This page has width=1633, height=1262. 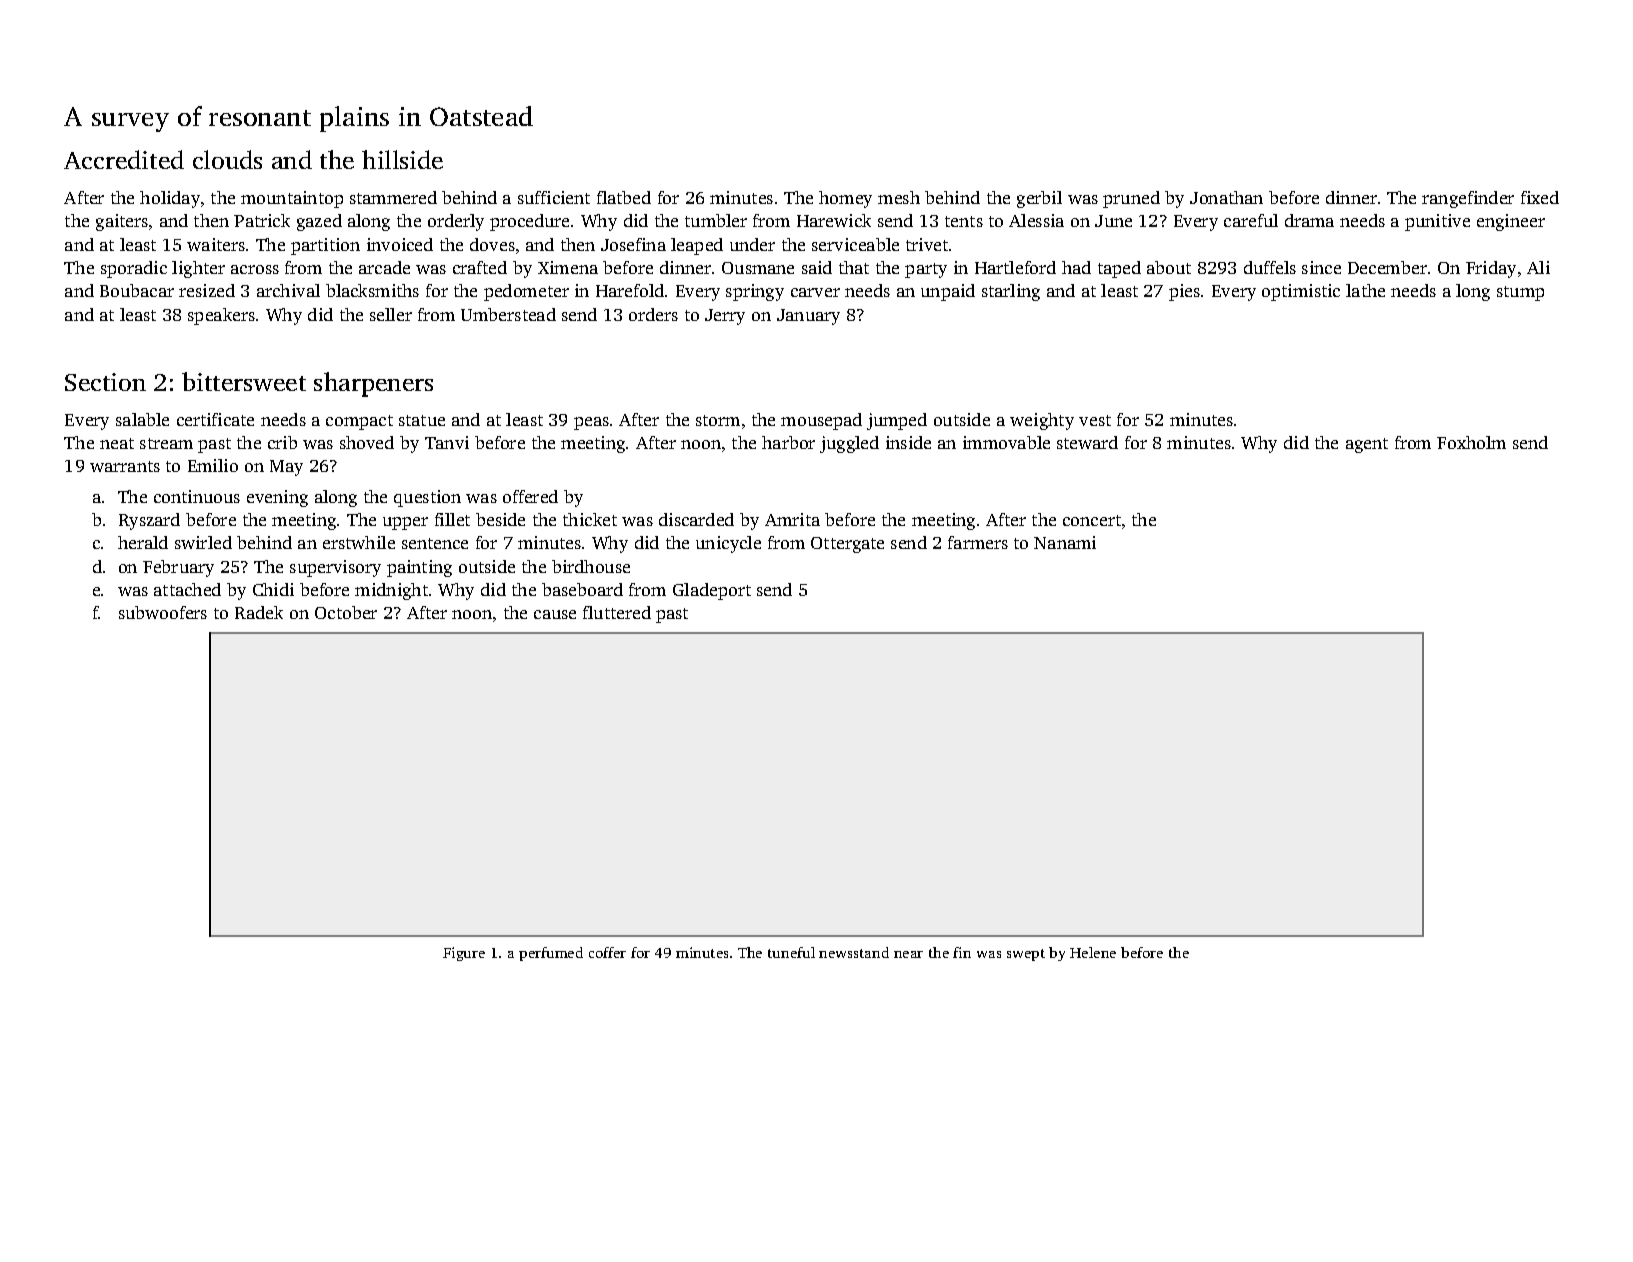 What do you see at coordinates (1538, 267) in the page?
I see `Ali` at bounding box center [1538, 267].
